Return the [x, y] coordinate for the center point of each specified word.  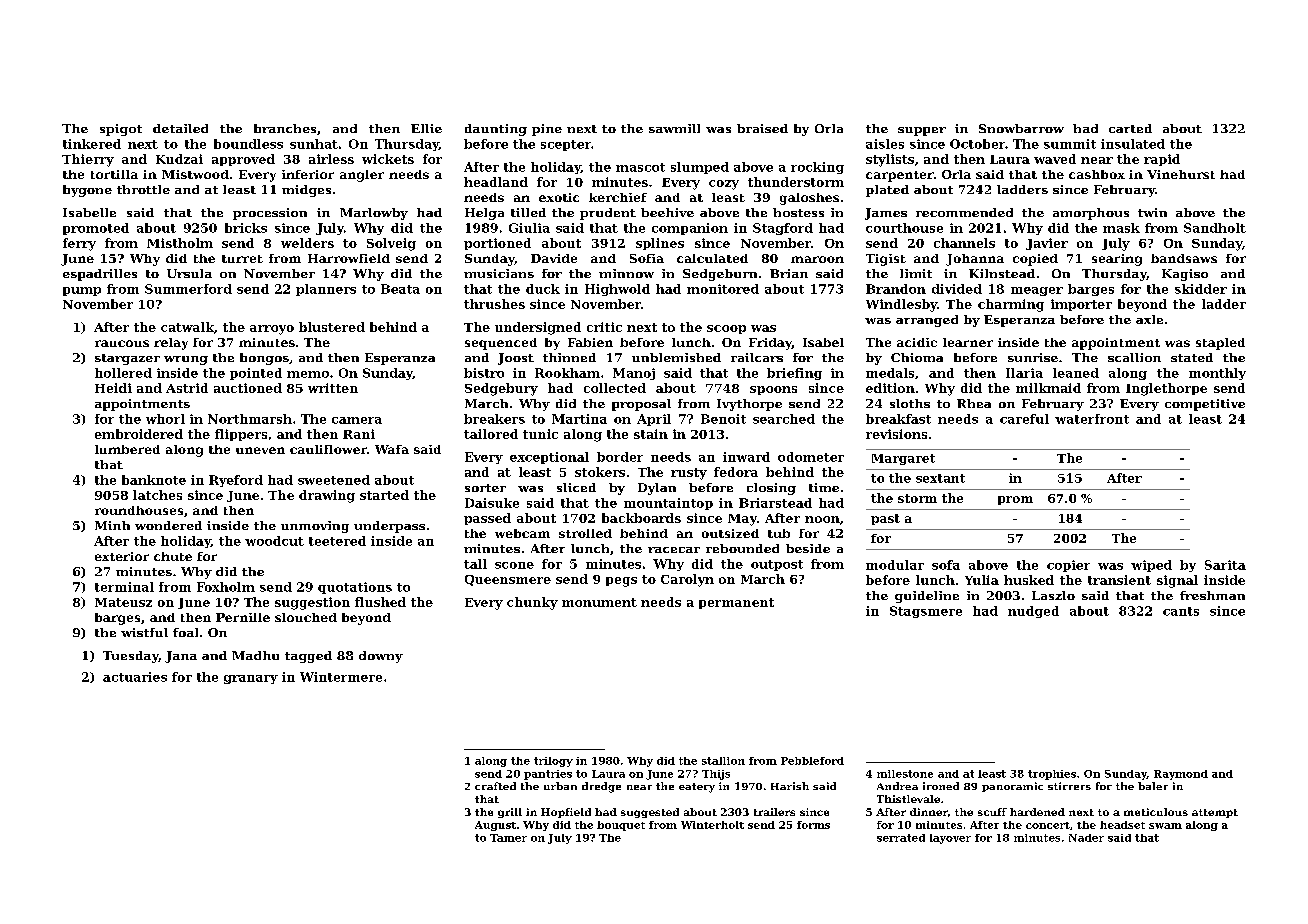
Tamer [508, 838]
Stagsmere [926, 612]
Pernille [243, 617]
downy [381, 657]
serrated [901, 838]
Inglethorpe [1166, 389]
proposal [641, 405]
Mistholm [180, 243]
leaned [1076, 373]
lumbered [127, 449]
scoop [726, 329]
